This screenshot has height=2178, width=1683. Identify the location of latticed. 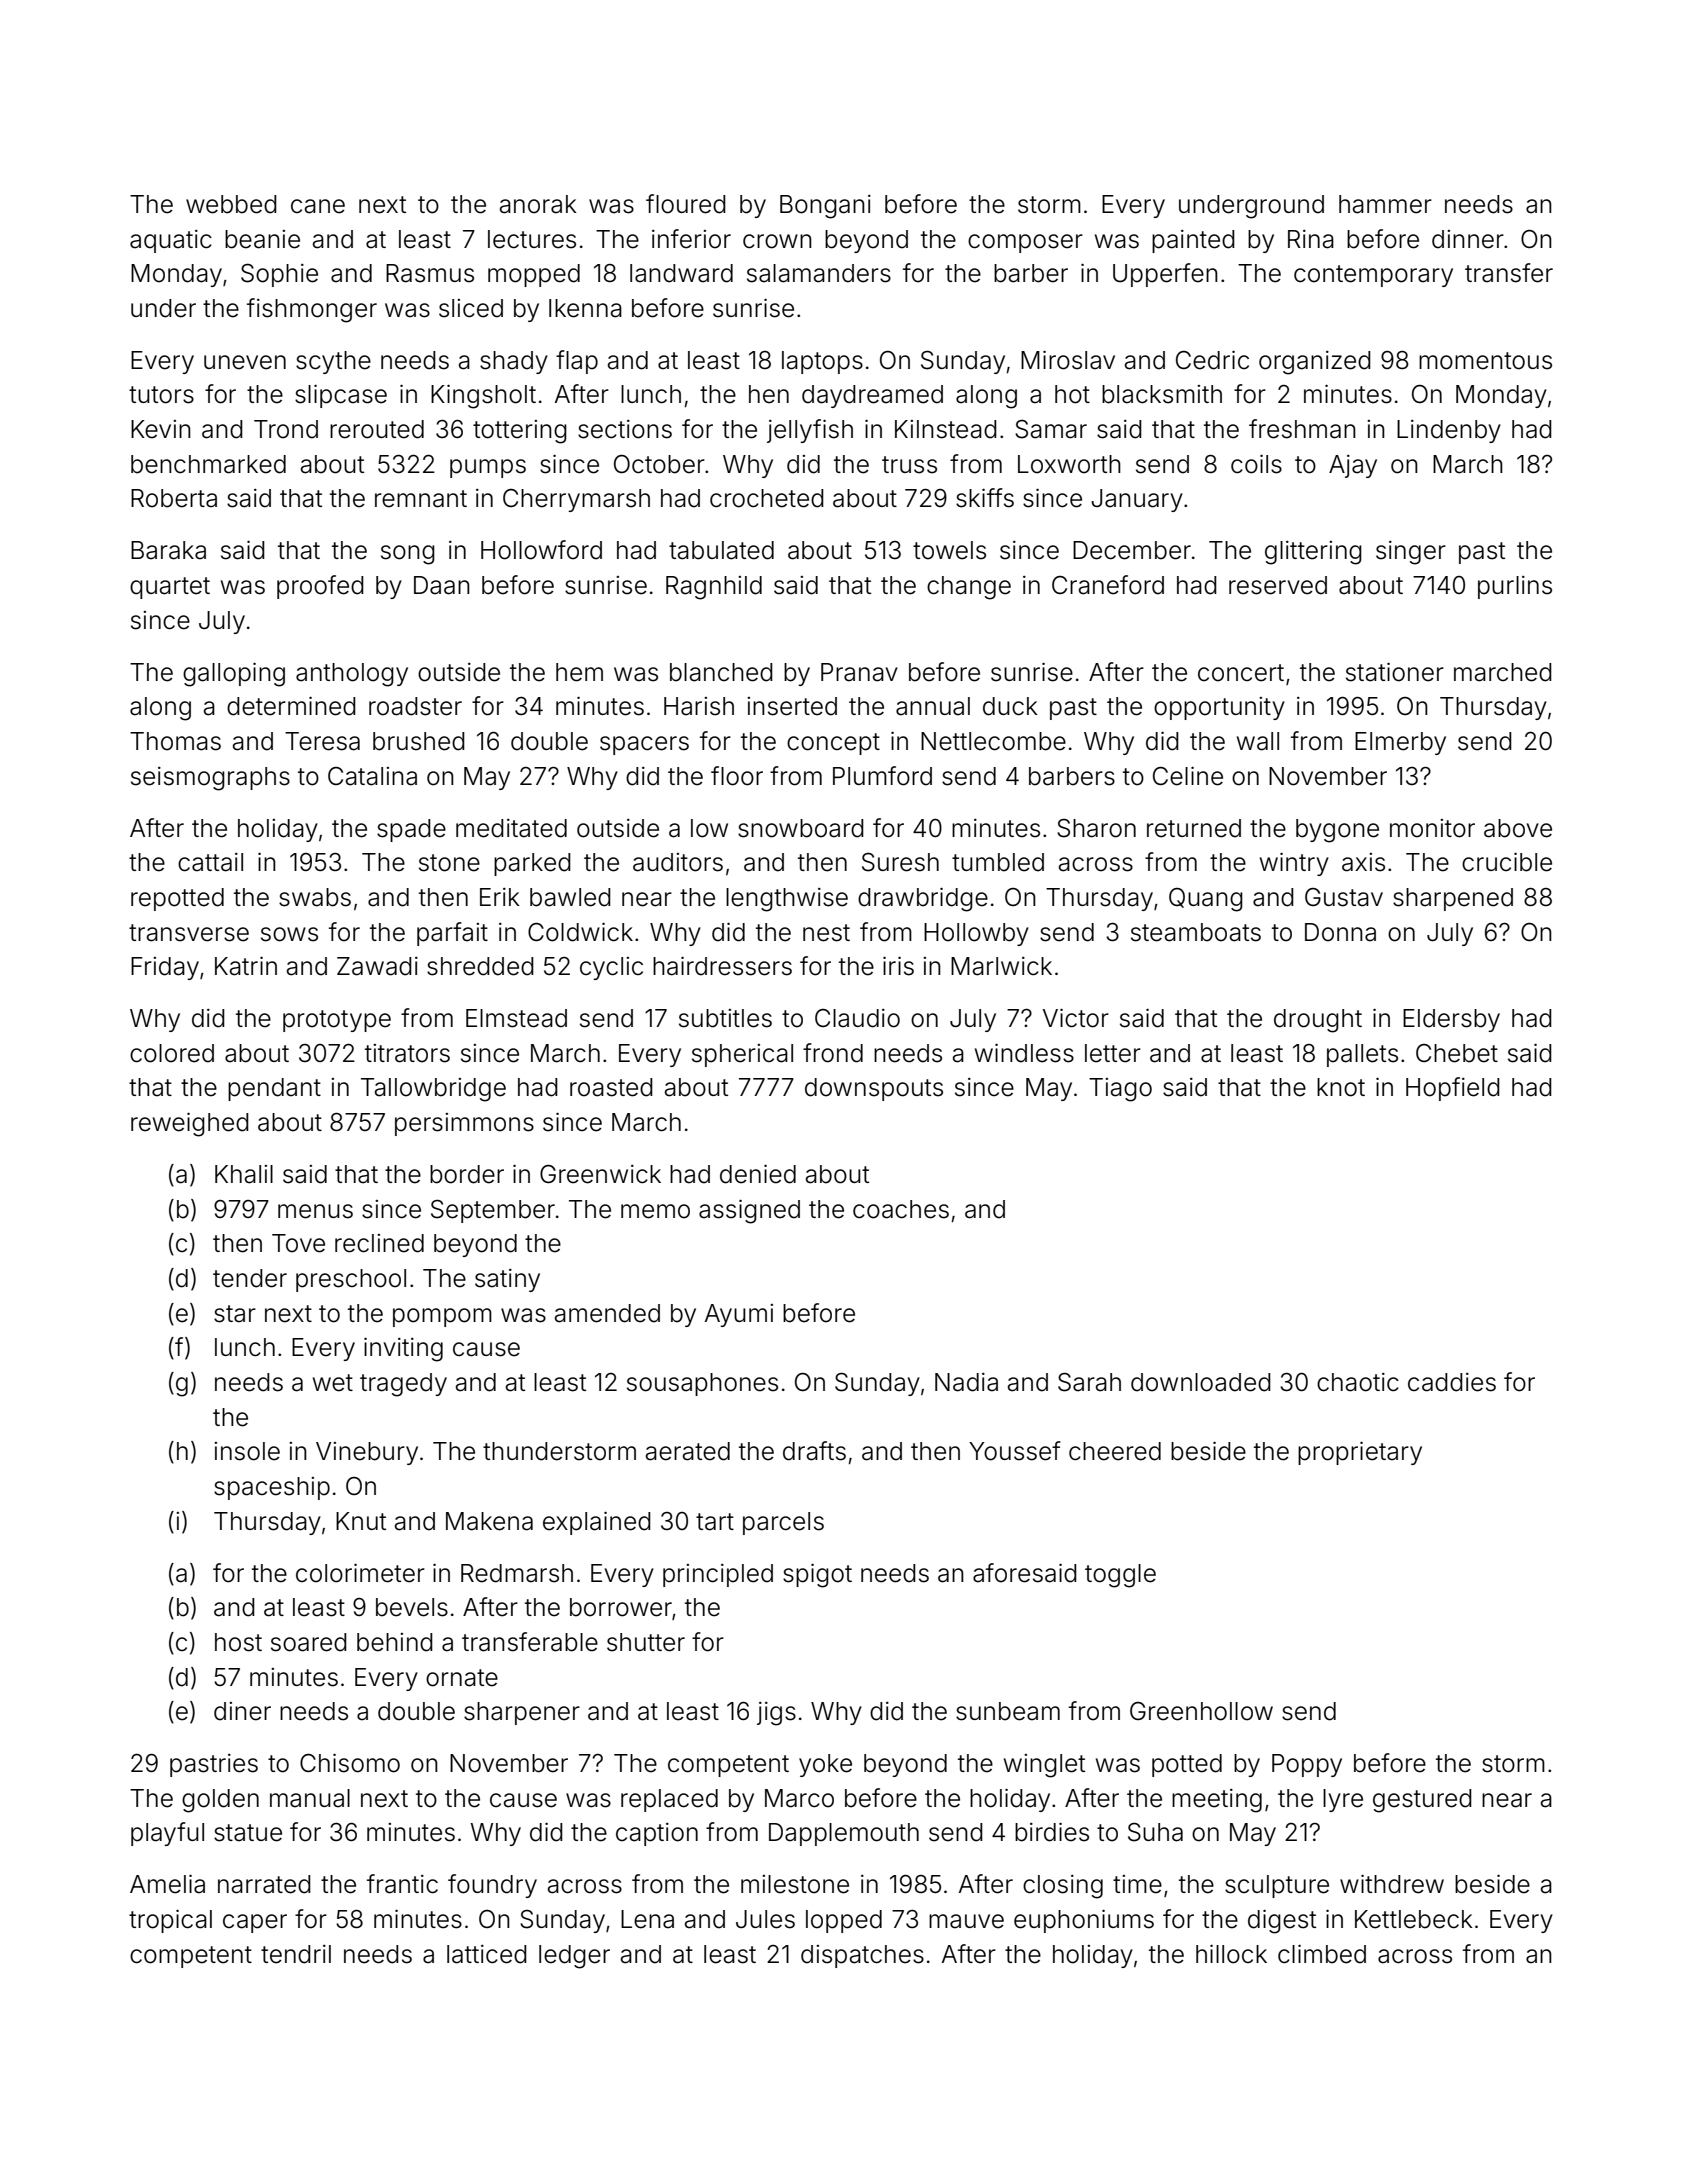
(487, 1954).
